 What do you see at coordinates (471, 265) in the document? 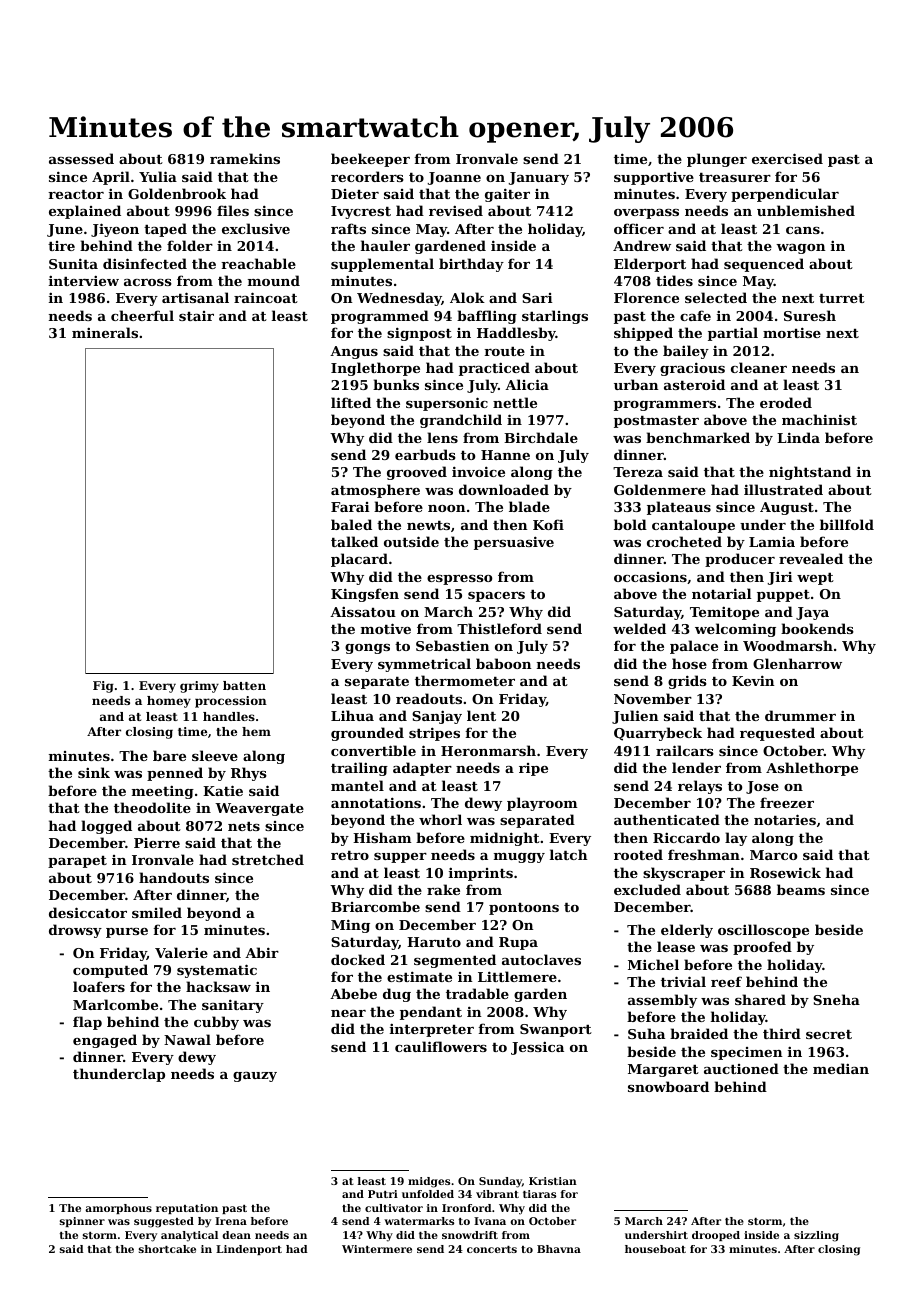
I see `birthday` at bounding box center [471, 265].
